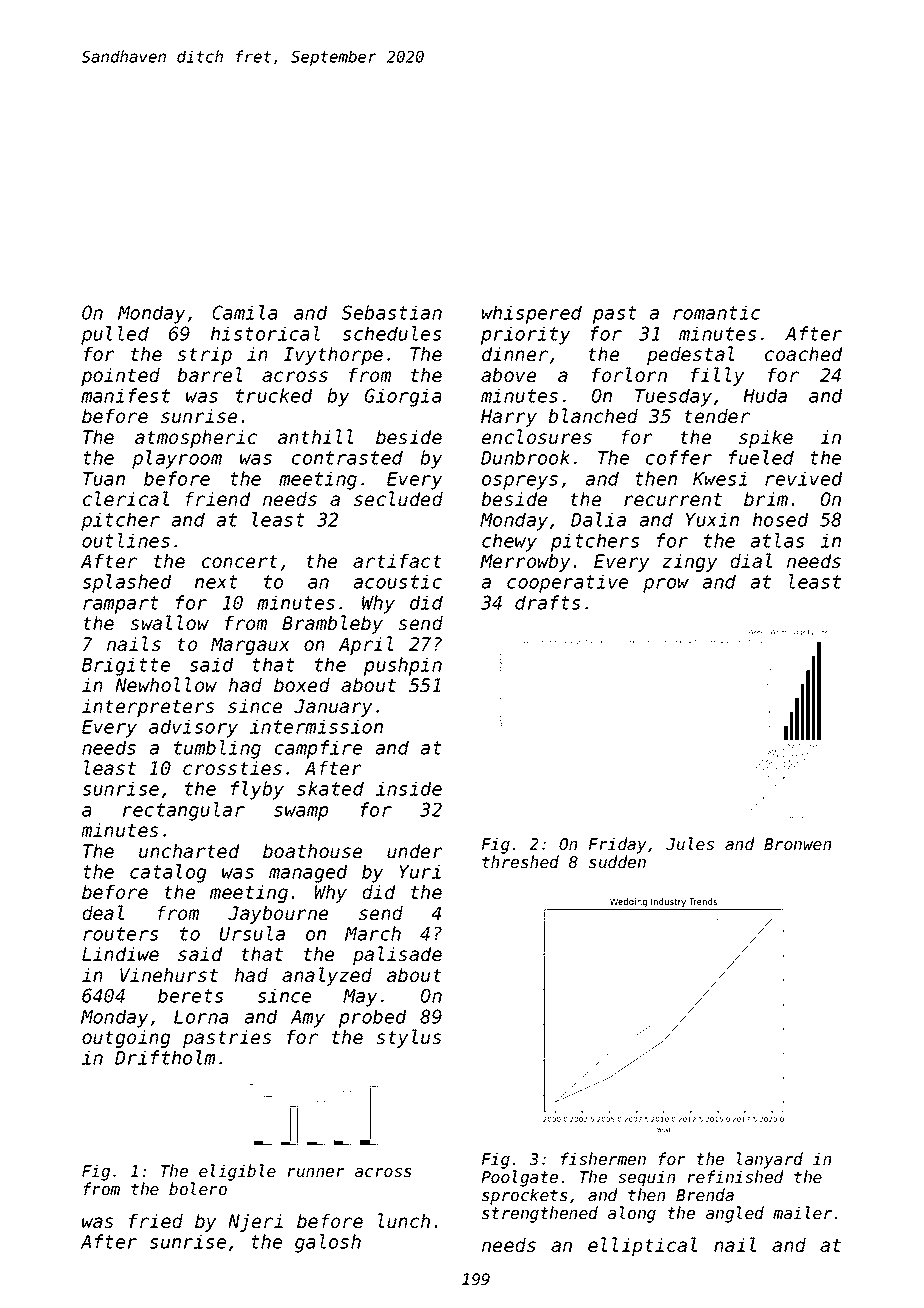 The width and height of the document is (924, 1308). What do you see at coordinates (509, 418) in the document?
I see `Harry` at bounding box center [509, 418].
